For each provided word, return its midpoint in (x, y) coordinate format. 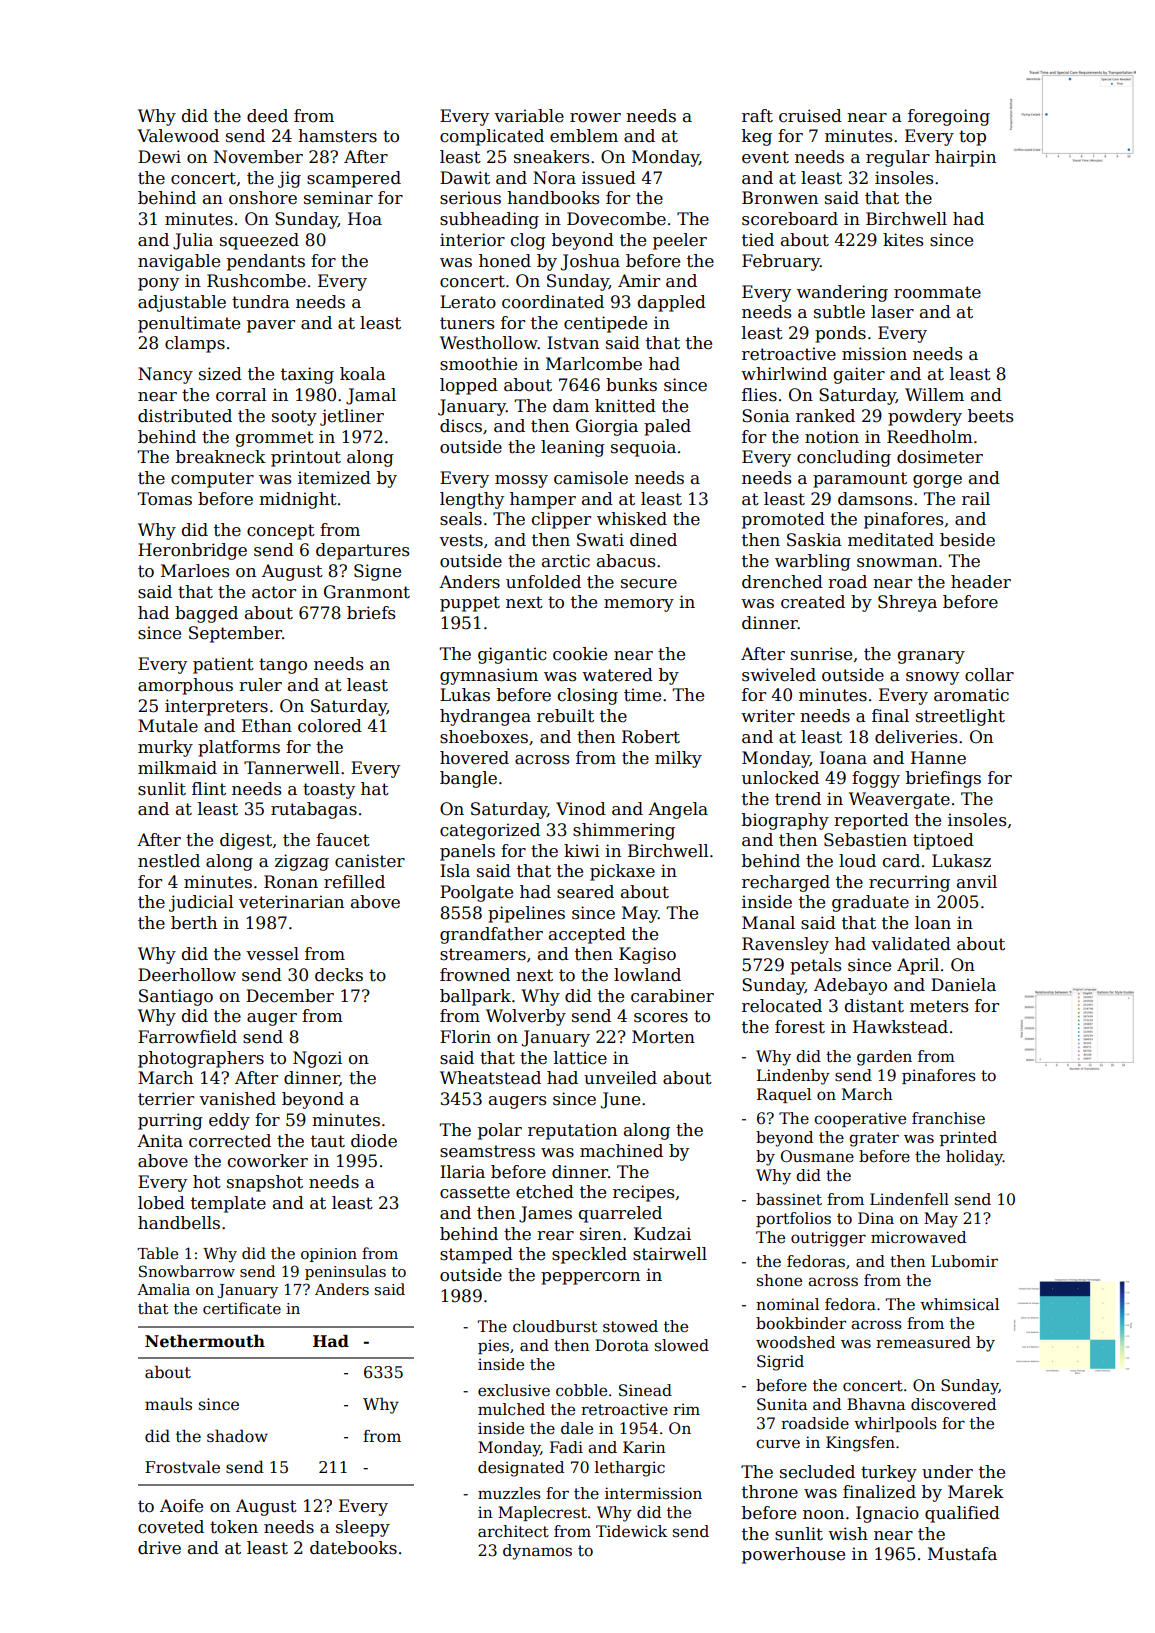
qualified (962, 1514)
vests (461, 540)
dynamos (537, 1552)
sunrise (821, 654)
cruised (810, 116)
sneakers (551, 157)
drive (159, 1548)
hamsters (337, 136)
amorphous (185, 686)
